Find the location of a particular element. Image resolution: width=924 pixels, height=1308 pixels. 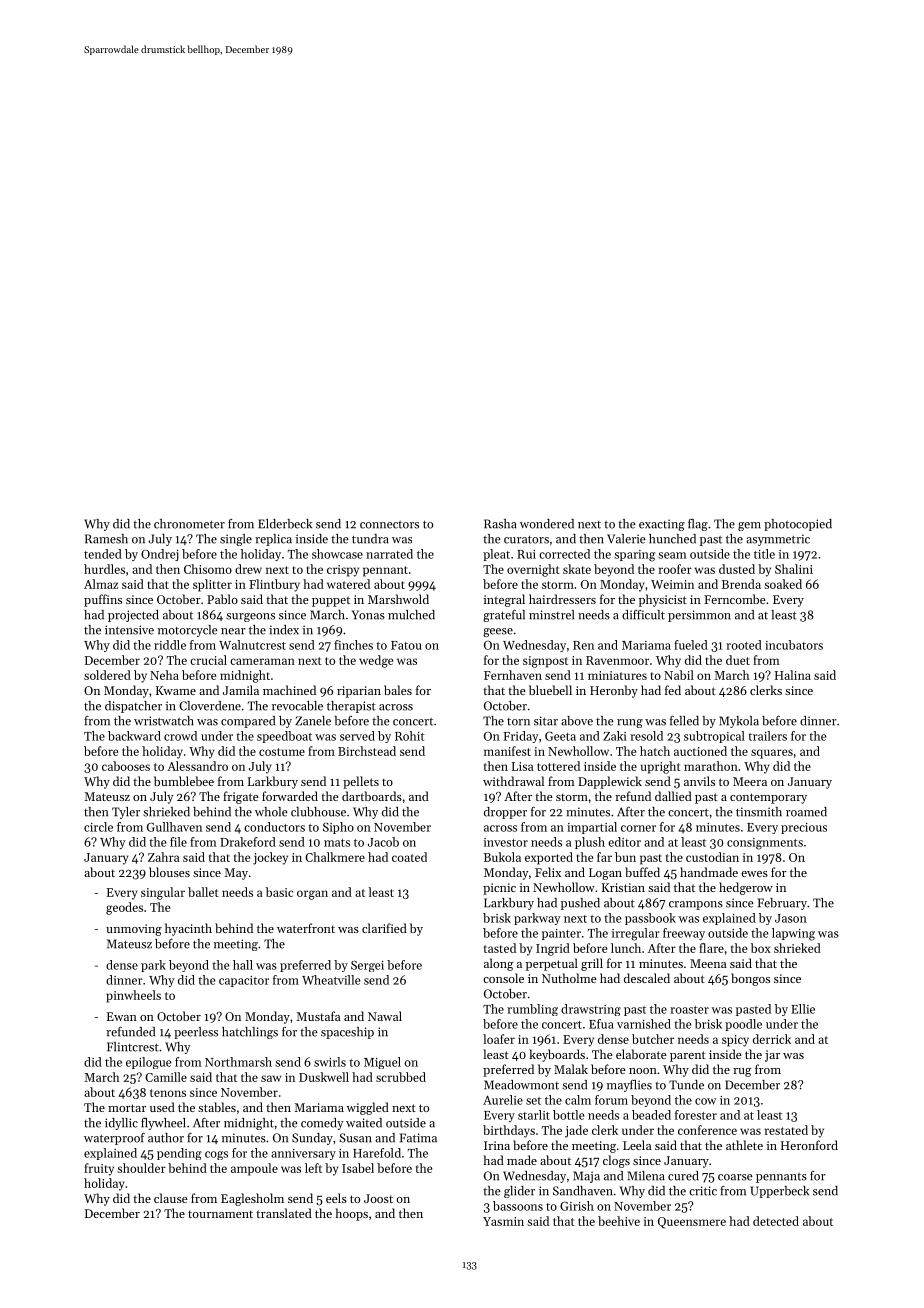

puffins is located at coordinates (103, 600).
